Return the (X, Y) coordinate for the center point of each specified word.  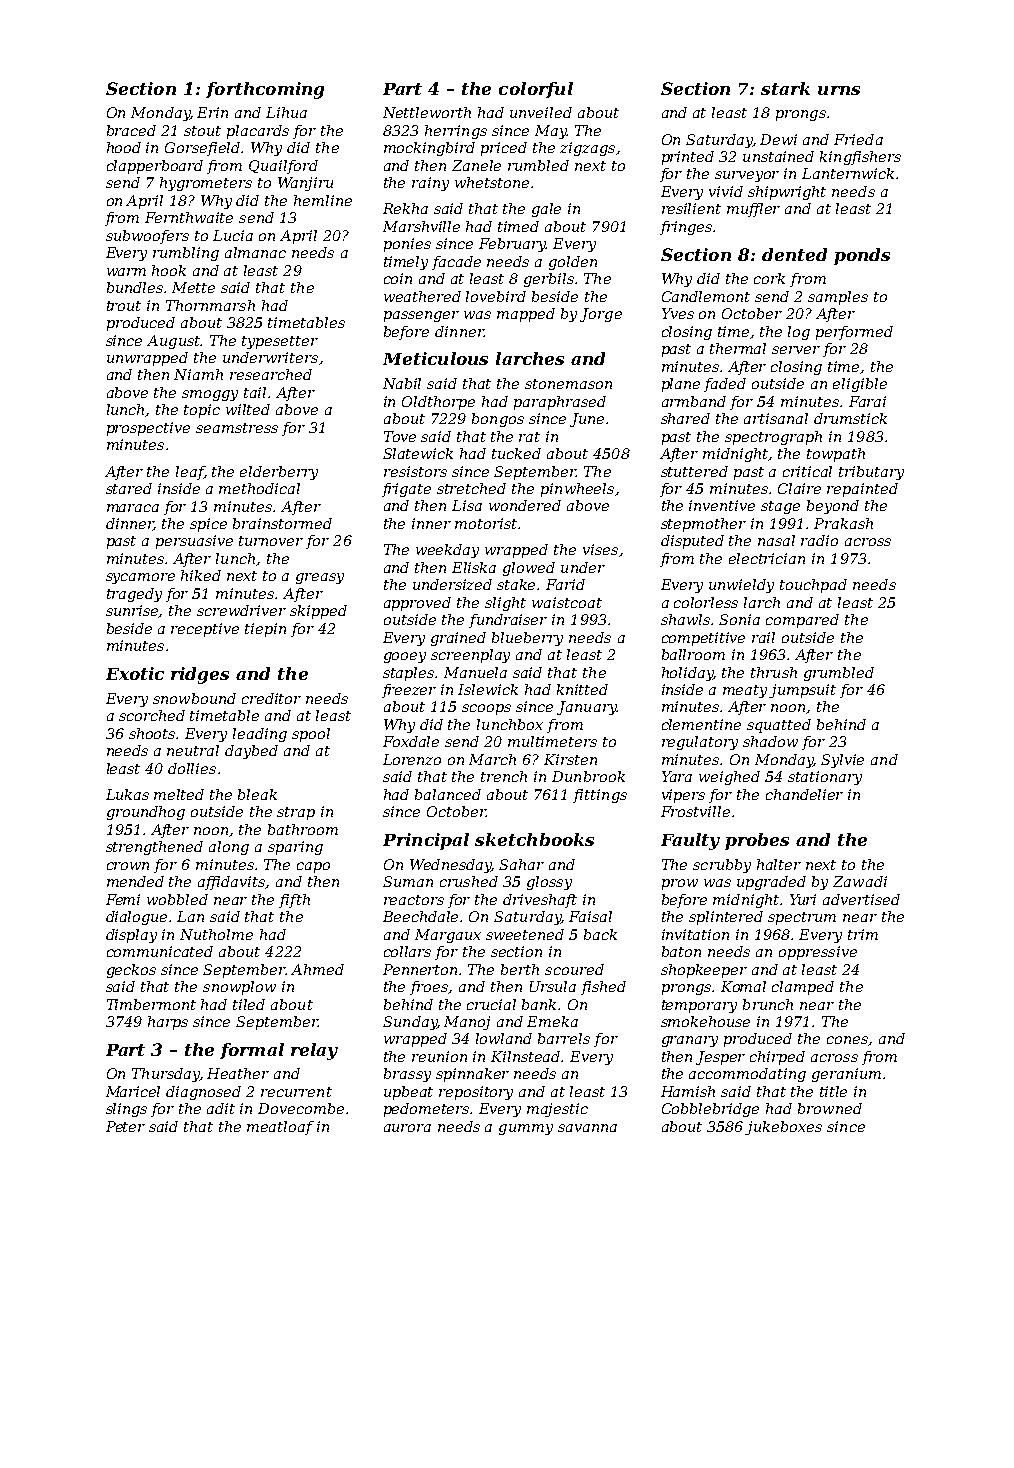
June (587, 420)
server (796, 350)
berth (520, 969)
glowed (529, 569)
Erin (212, 112)
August (174, 342)
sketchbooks (534, 839)
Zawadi (860, 881)
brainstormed (282, 523)
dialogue (136, 918)
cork (769, 278)
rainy (430, 184)
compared (802, 621)
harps (168, 1023)
